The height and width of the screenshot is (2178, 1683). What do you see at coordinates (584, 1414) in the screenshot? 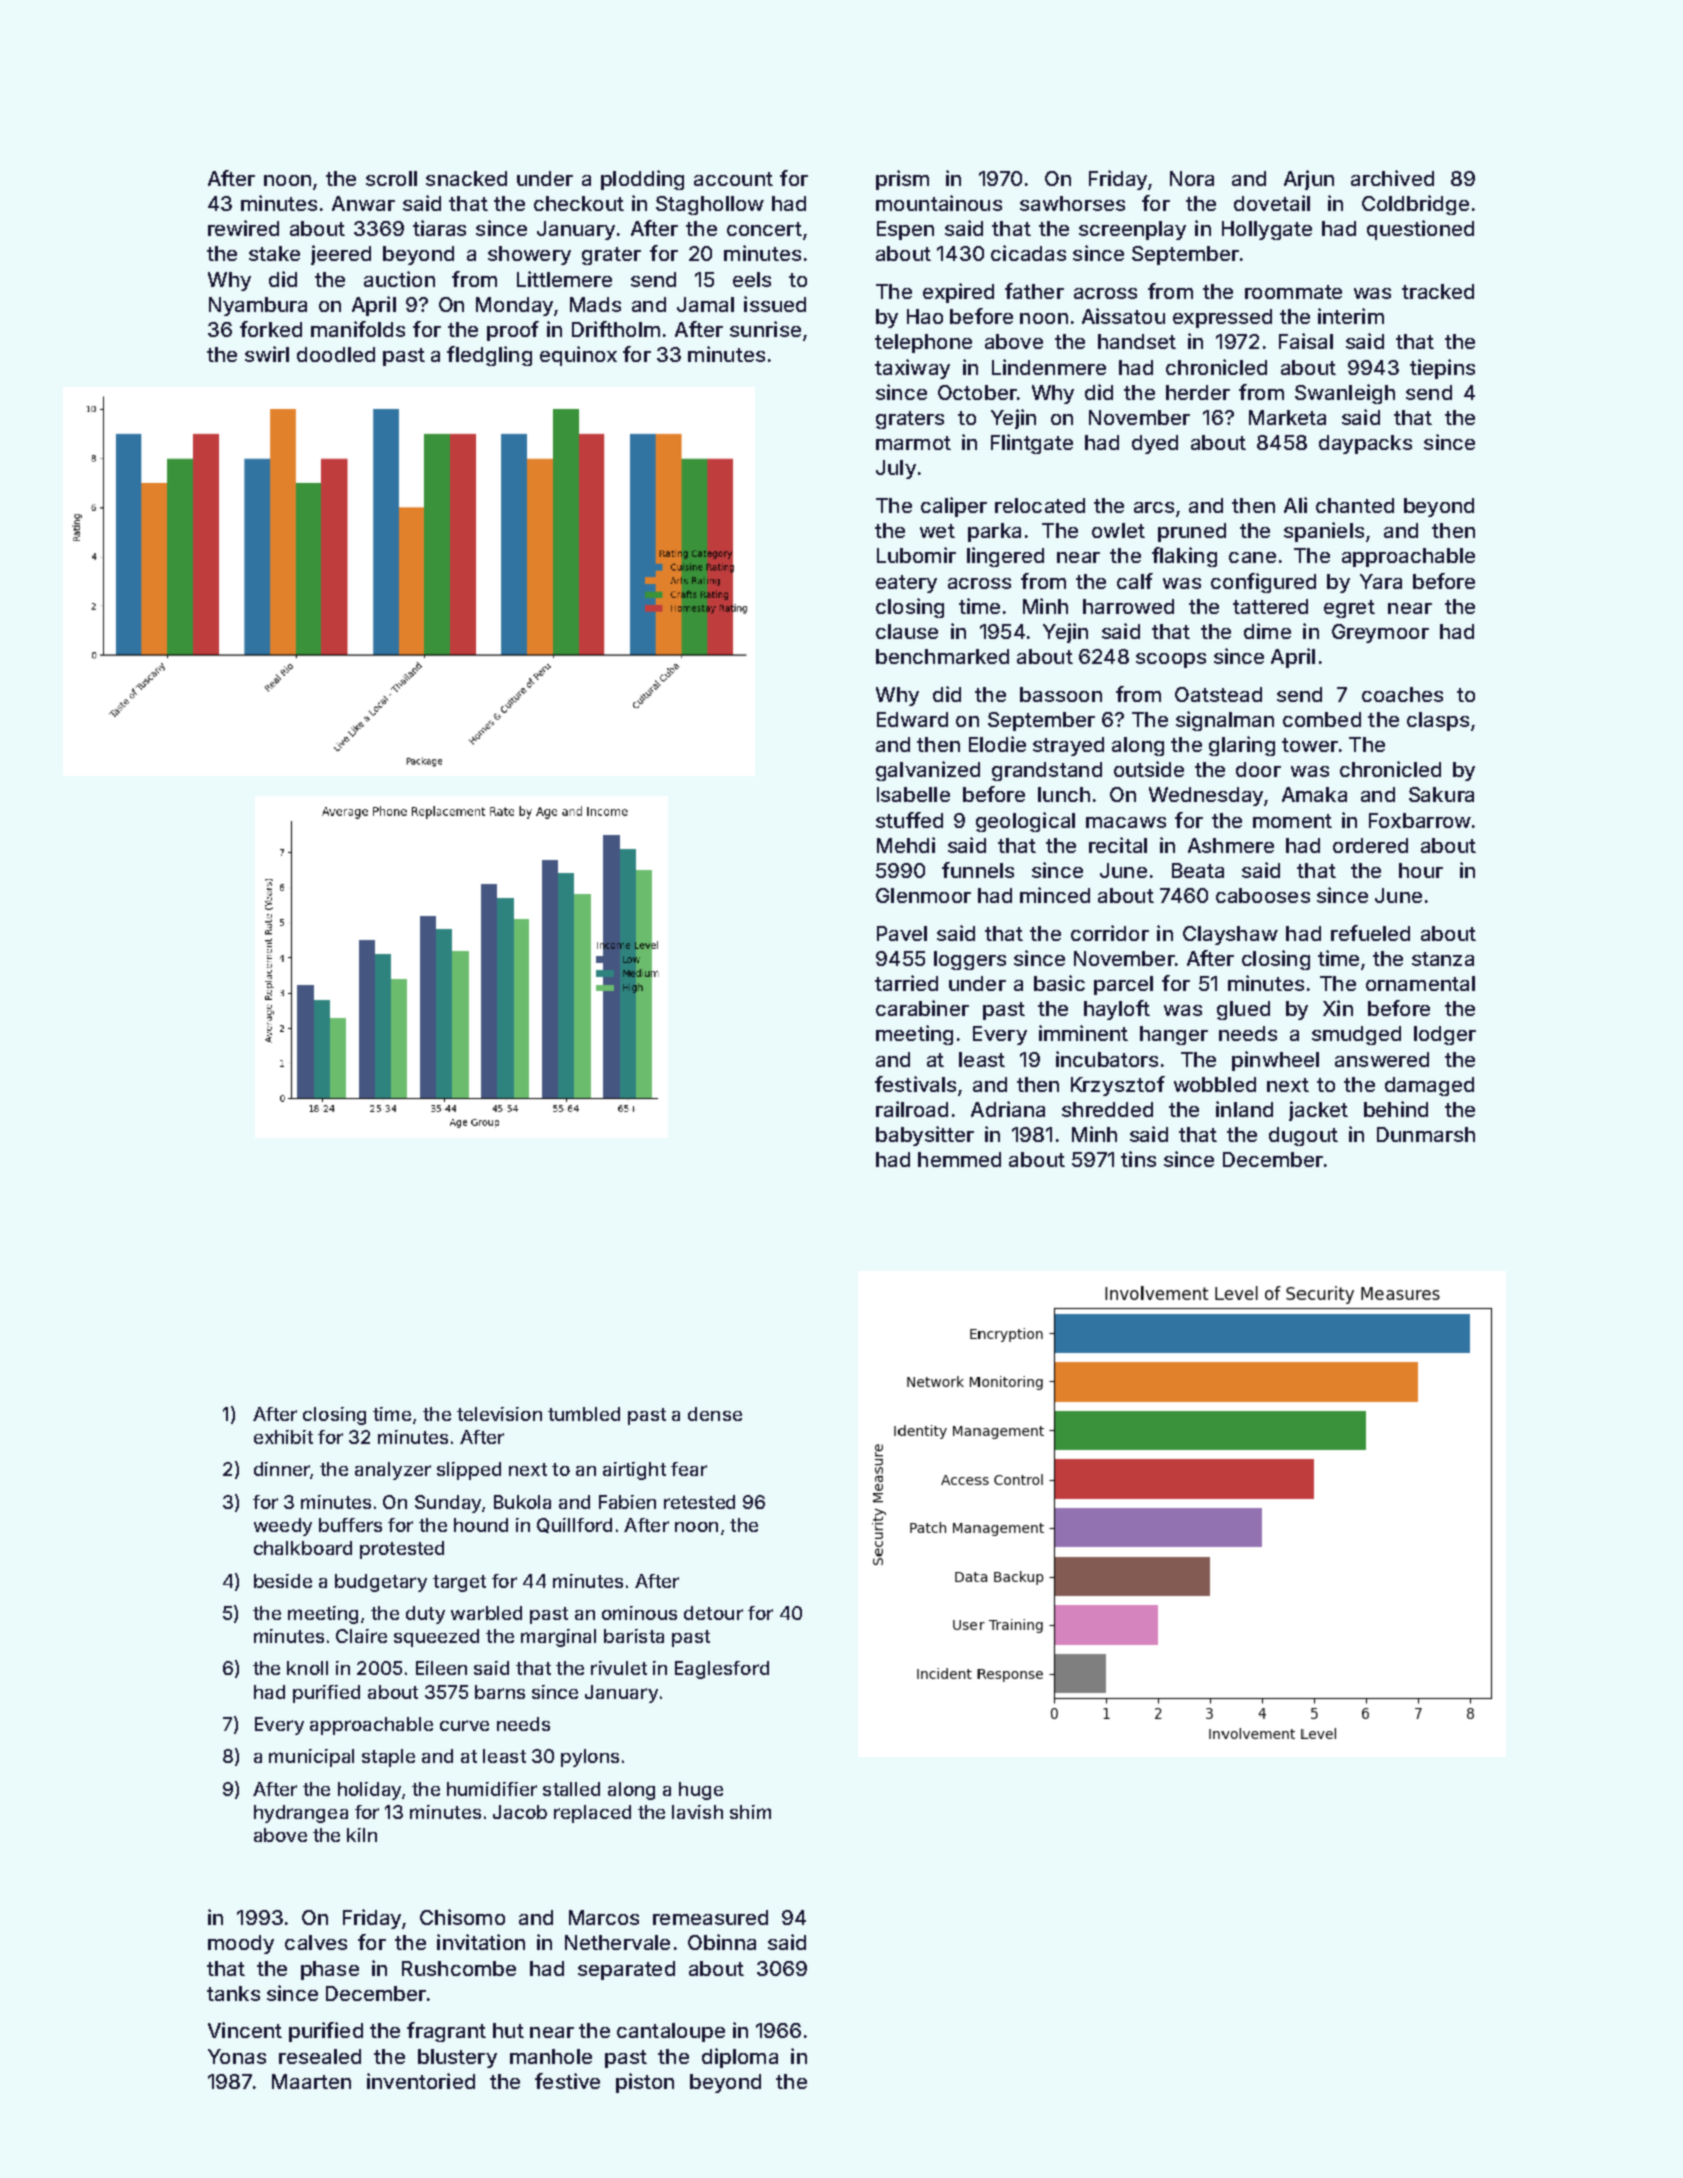
I see `tumbled` at bounding box center [584, 1414].
